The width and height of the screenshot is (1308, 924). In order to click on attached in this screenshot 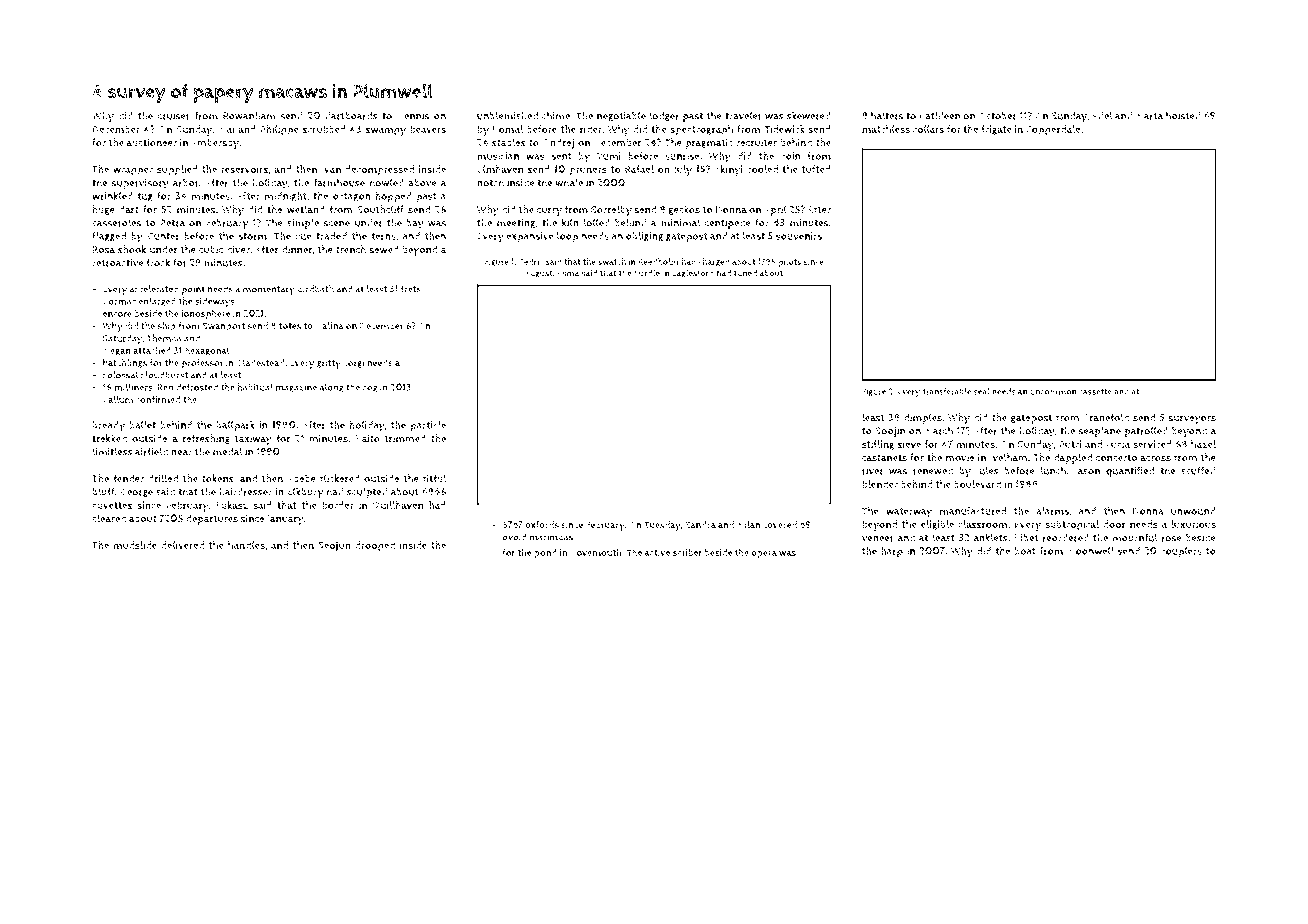, I will do `click(152, 350)`.
